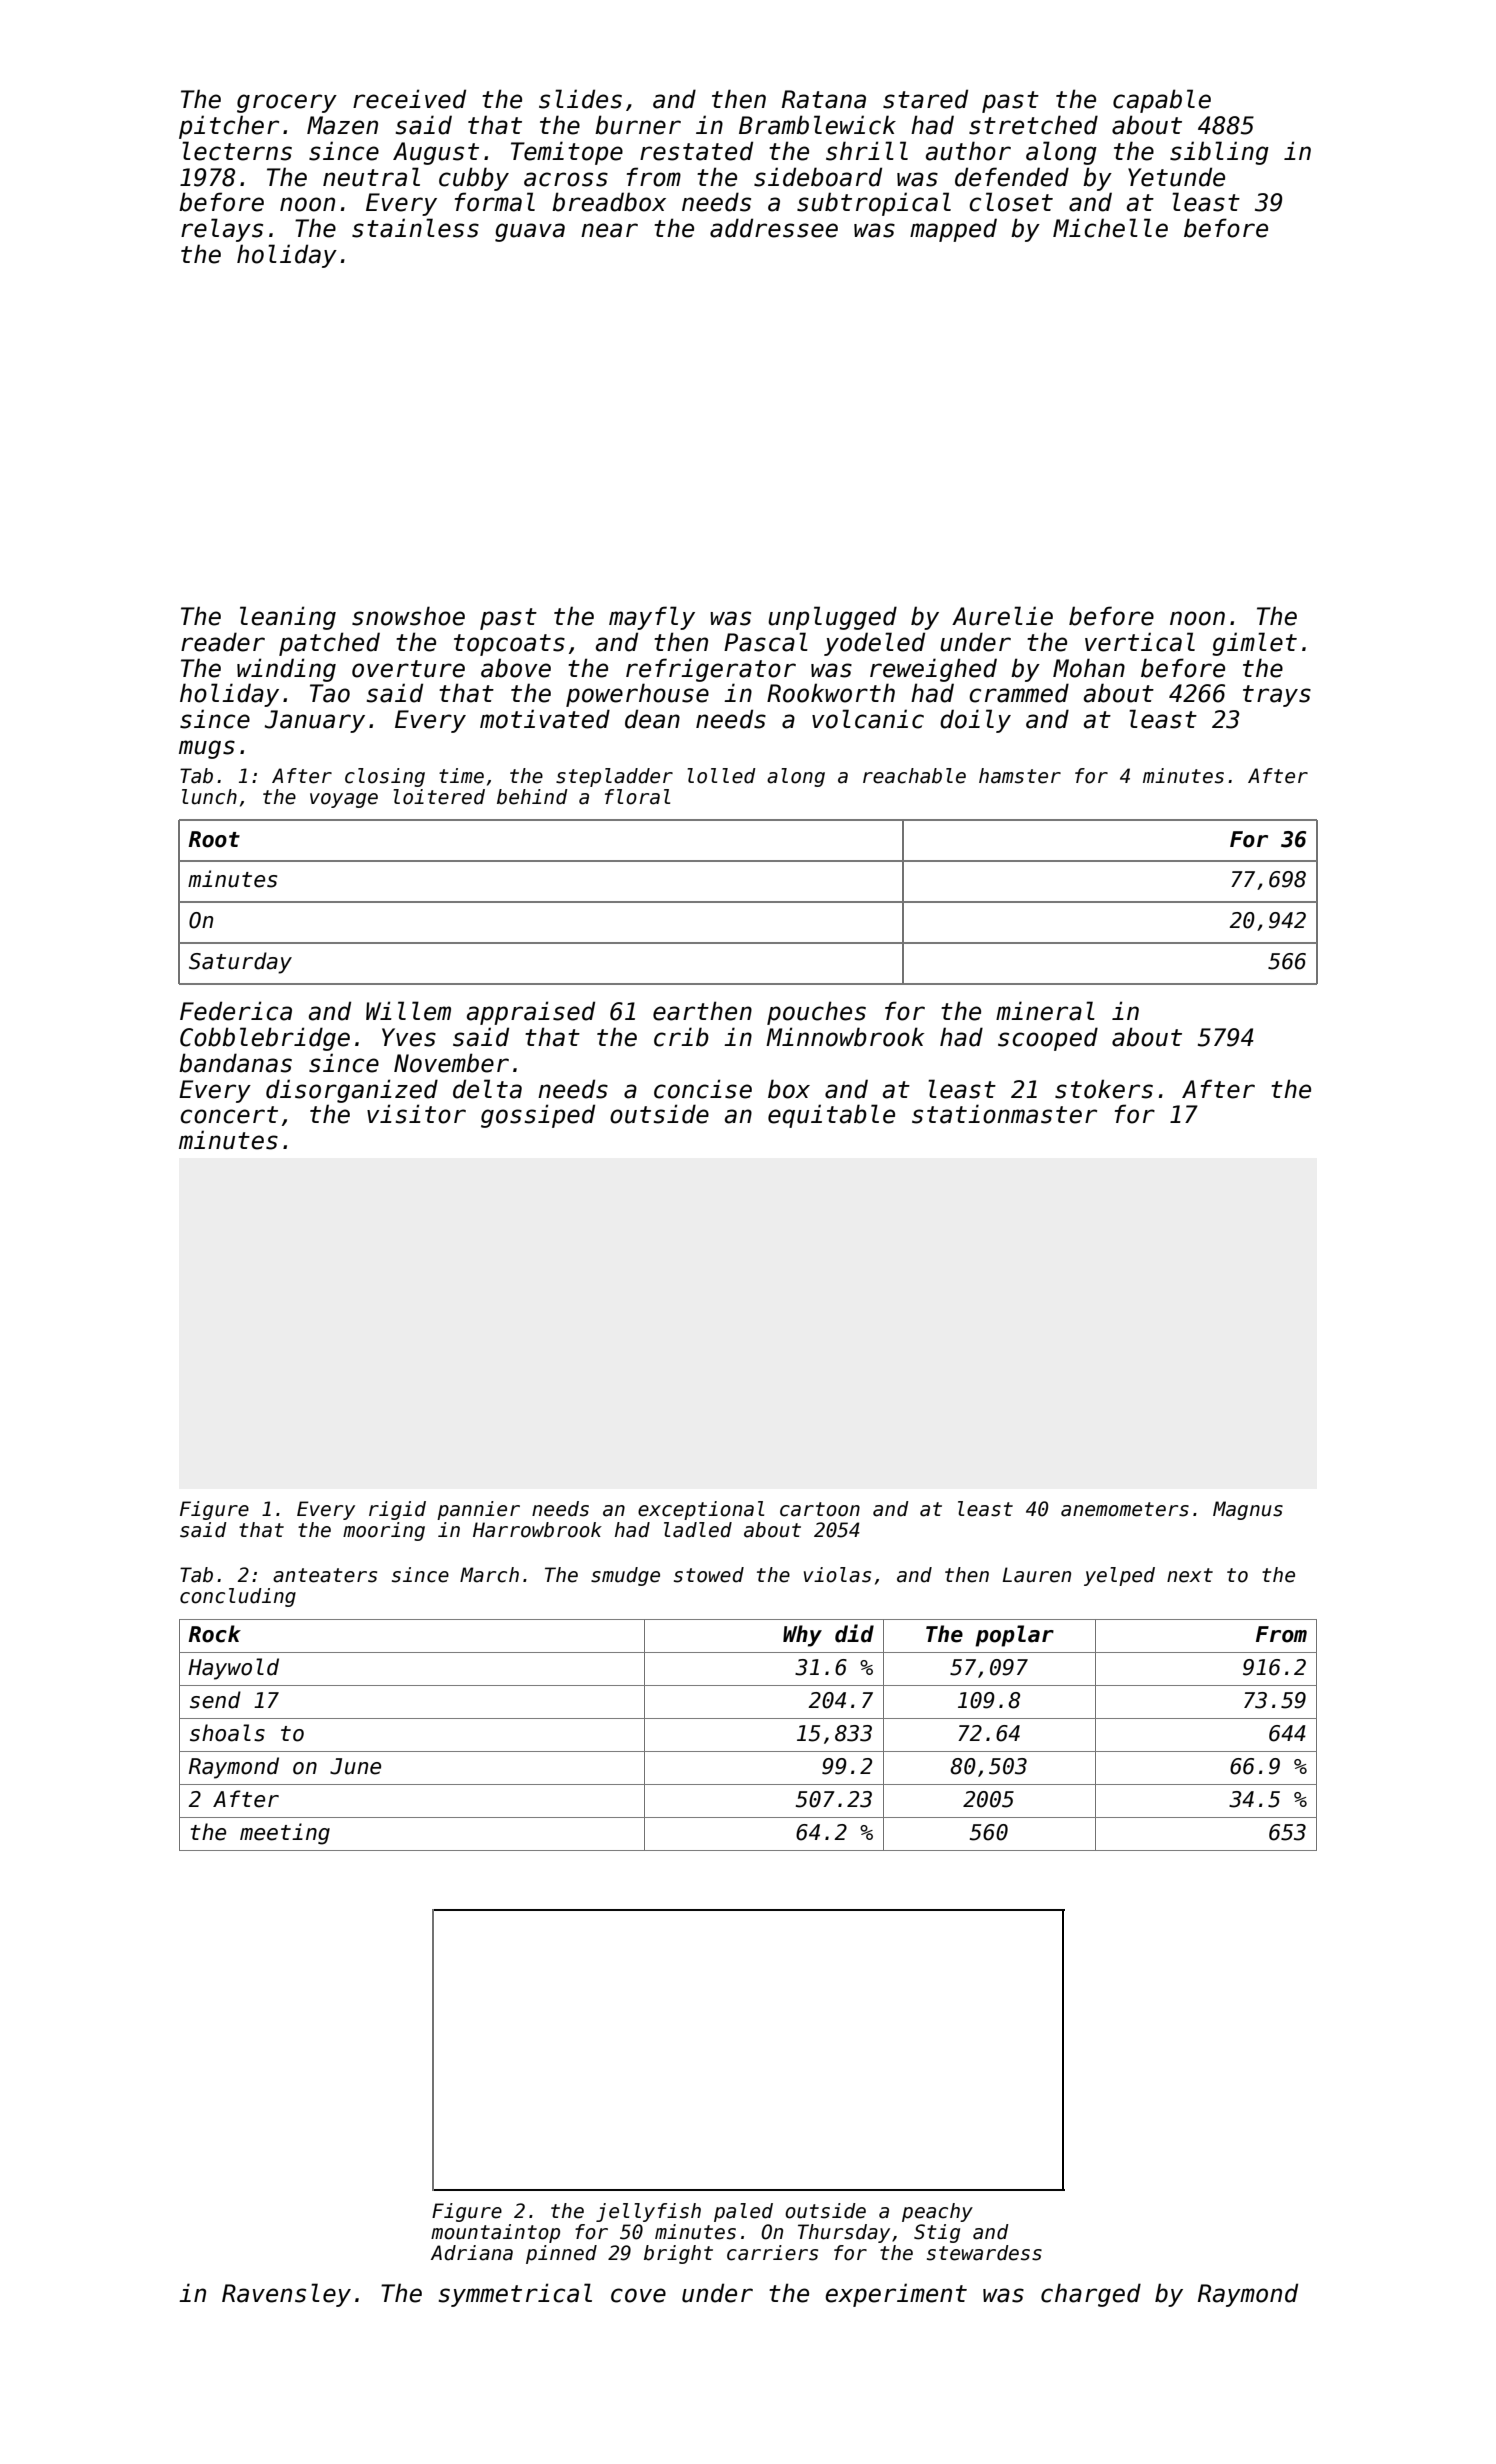 This screenshot has width=1496, height=2464. What do you see at coordinates (415, 228) in the screenshot?
I see `stainless` at bounding box center [415, 228].
